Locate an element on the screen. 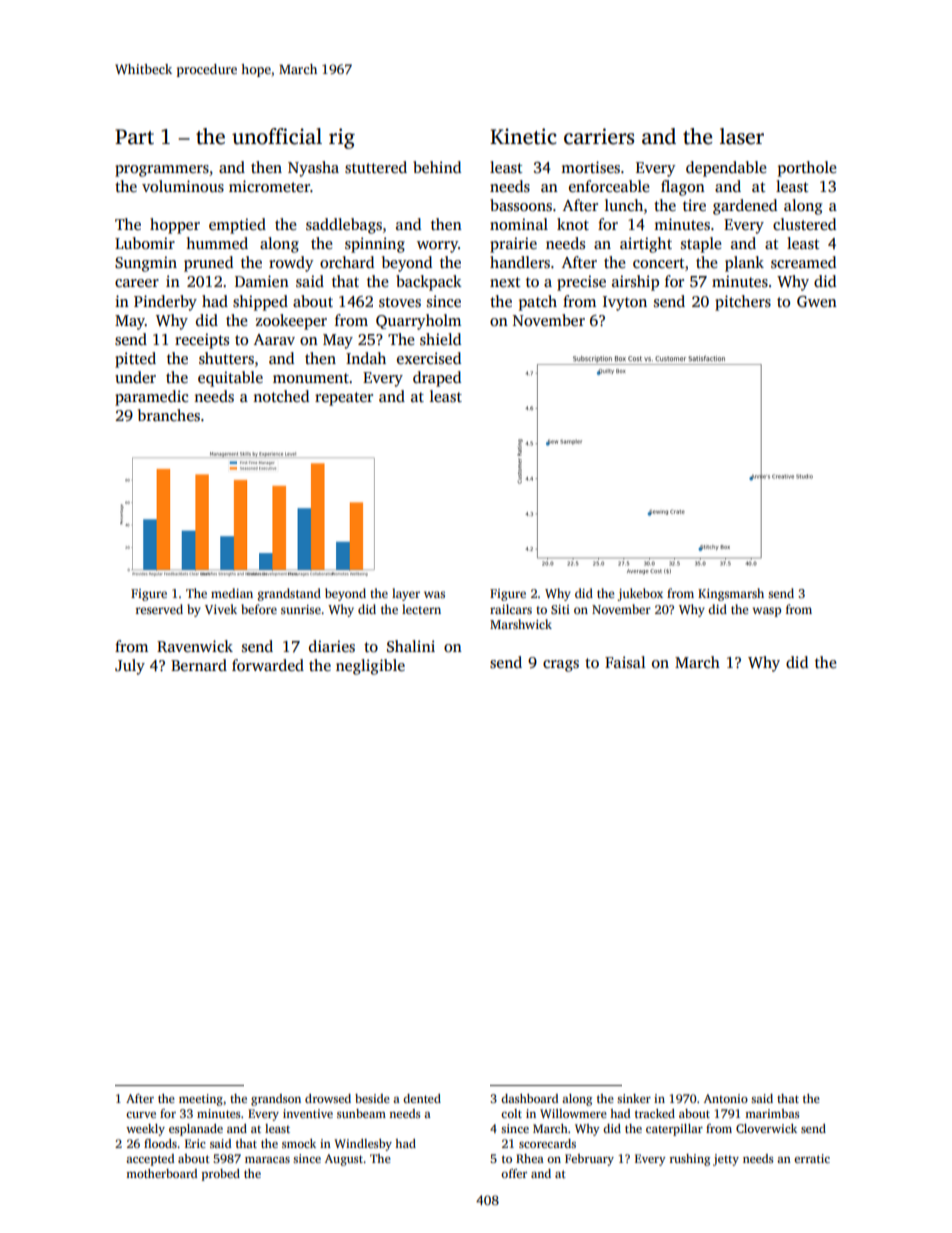 The width and height of the screenshot is (952, 1233). micrometer is located at coordinates (269, 186).
